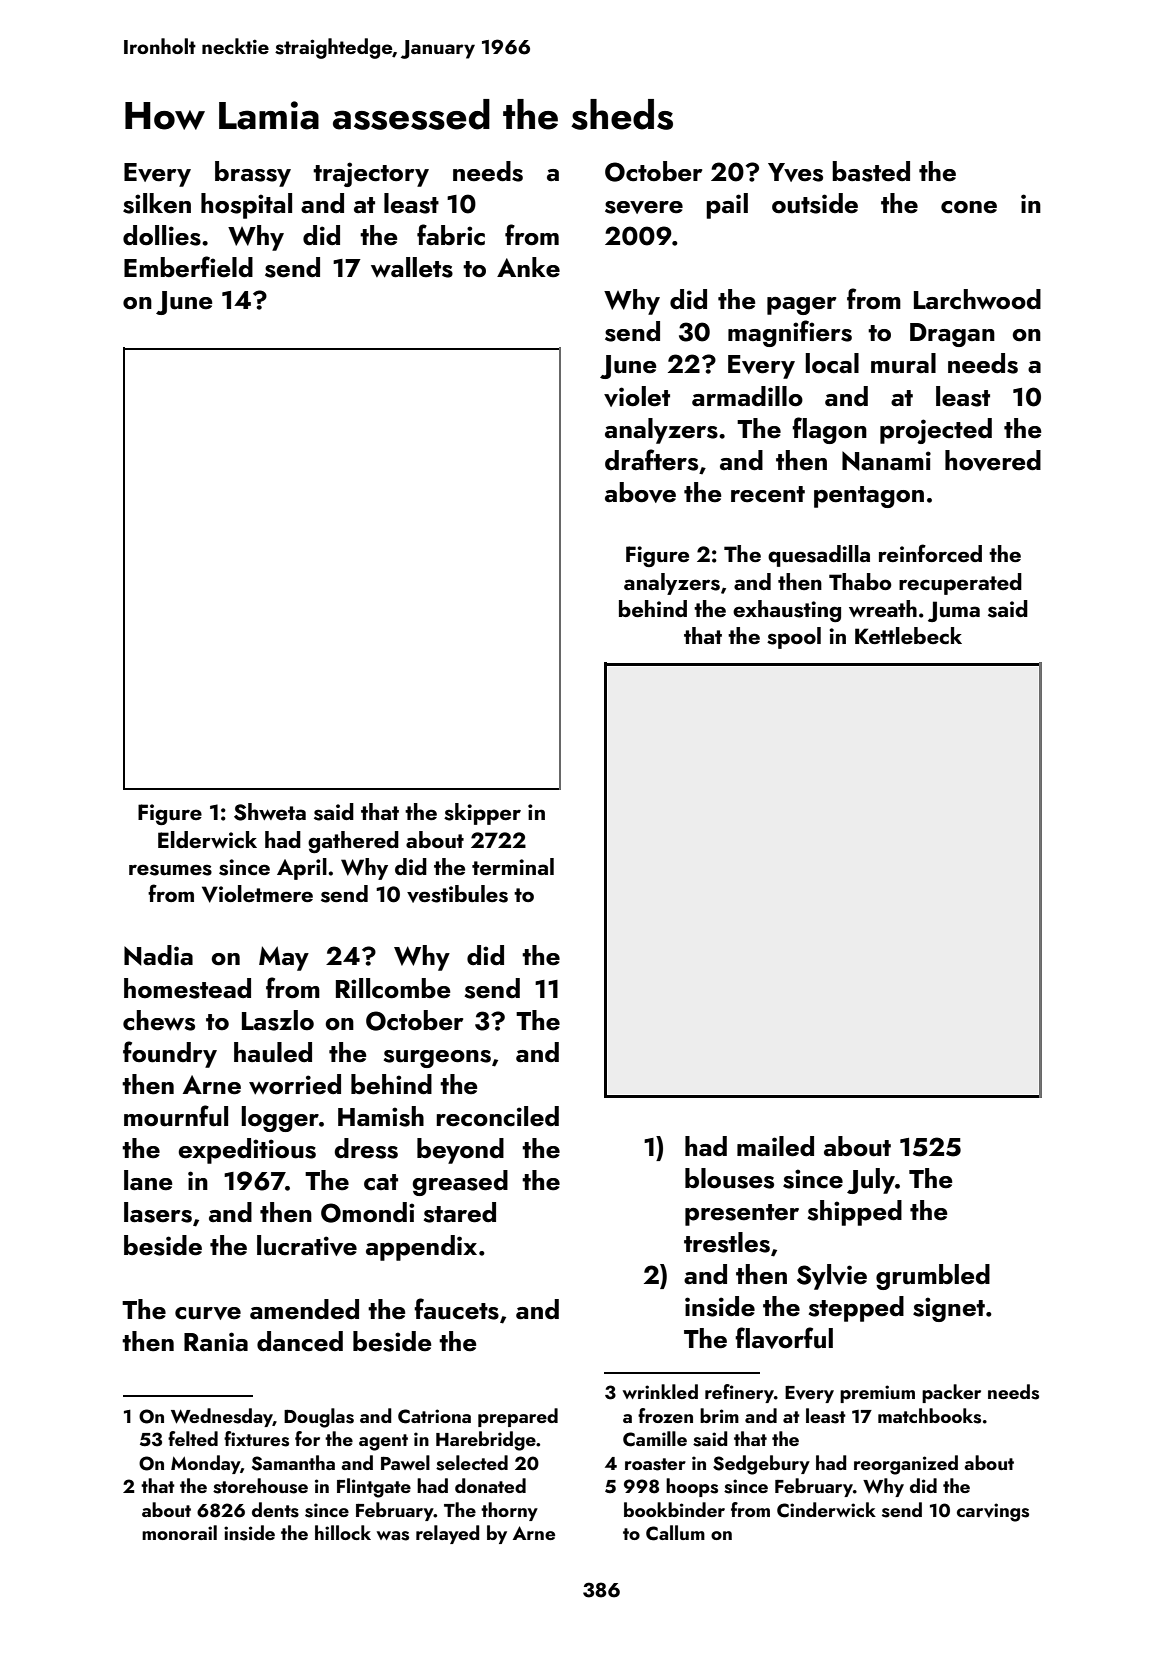 The height and width of the screenshot is (1654, 1165). I want to click on Dragan, so click(952, 335).
